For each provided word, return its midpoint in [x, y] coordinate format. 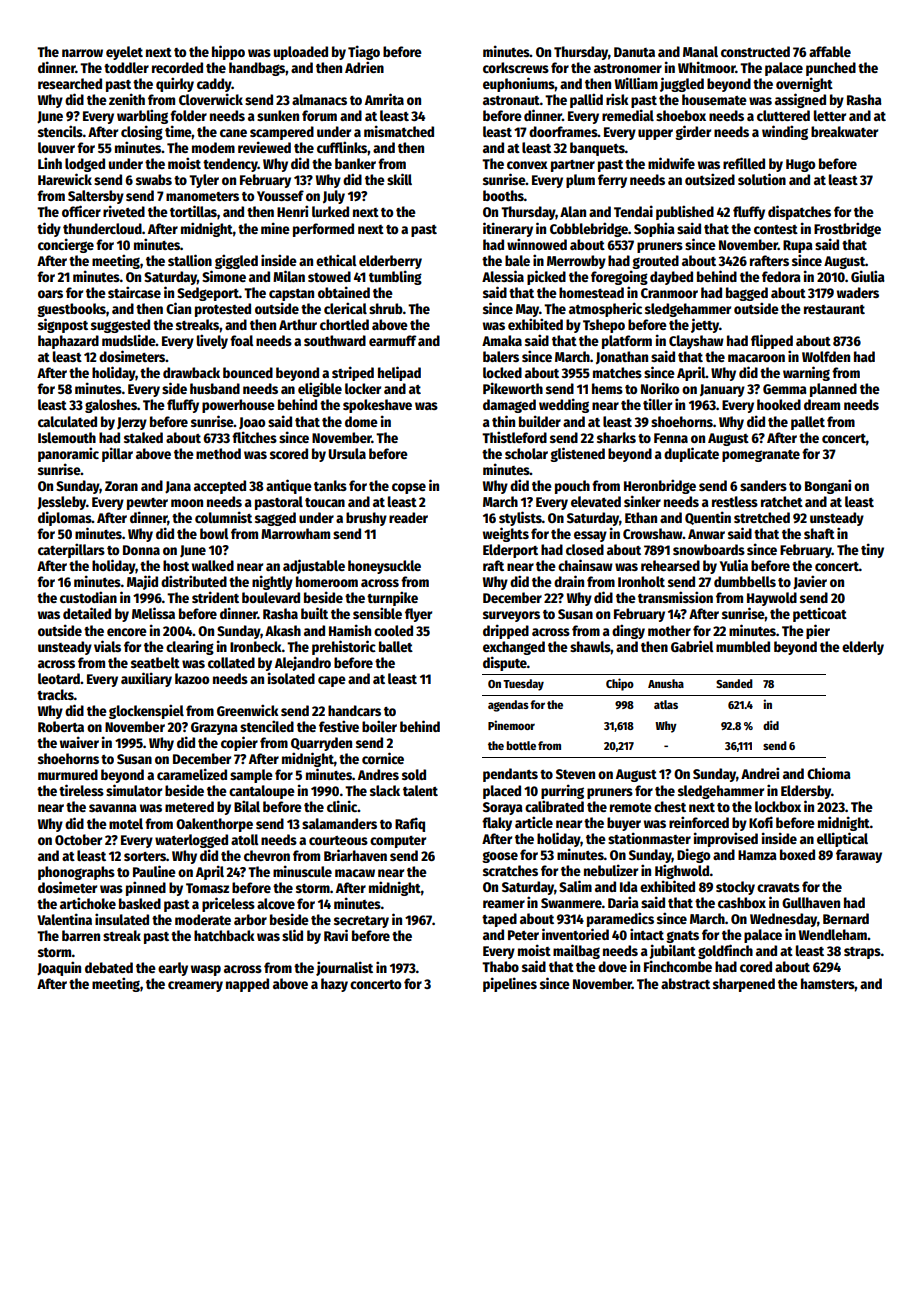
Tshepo [604, 326]
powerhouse [238, 406]
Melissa [153, 613]
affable [830, 51]
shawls [590, 646]
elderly [863, 648]
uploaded [301, 53]
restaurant [834, 309]
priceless [228, 904]
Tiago [364, 52]
